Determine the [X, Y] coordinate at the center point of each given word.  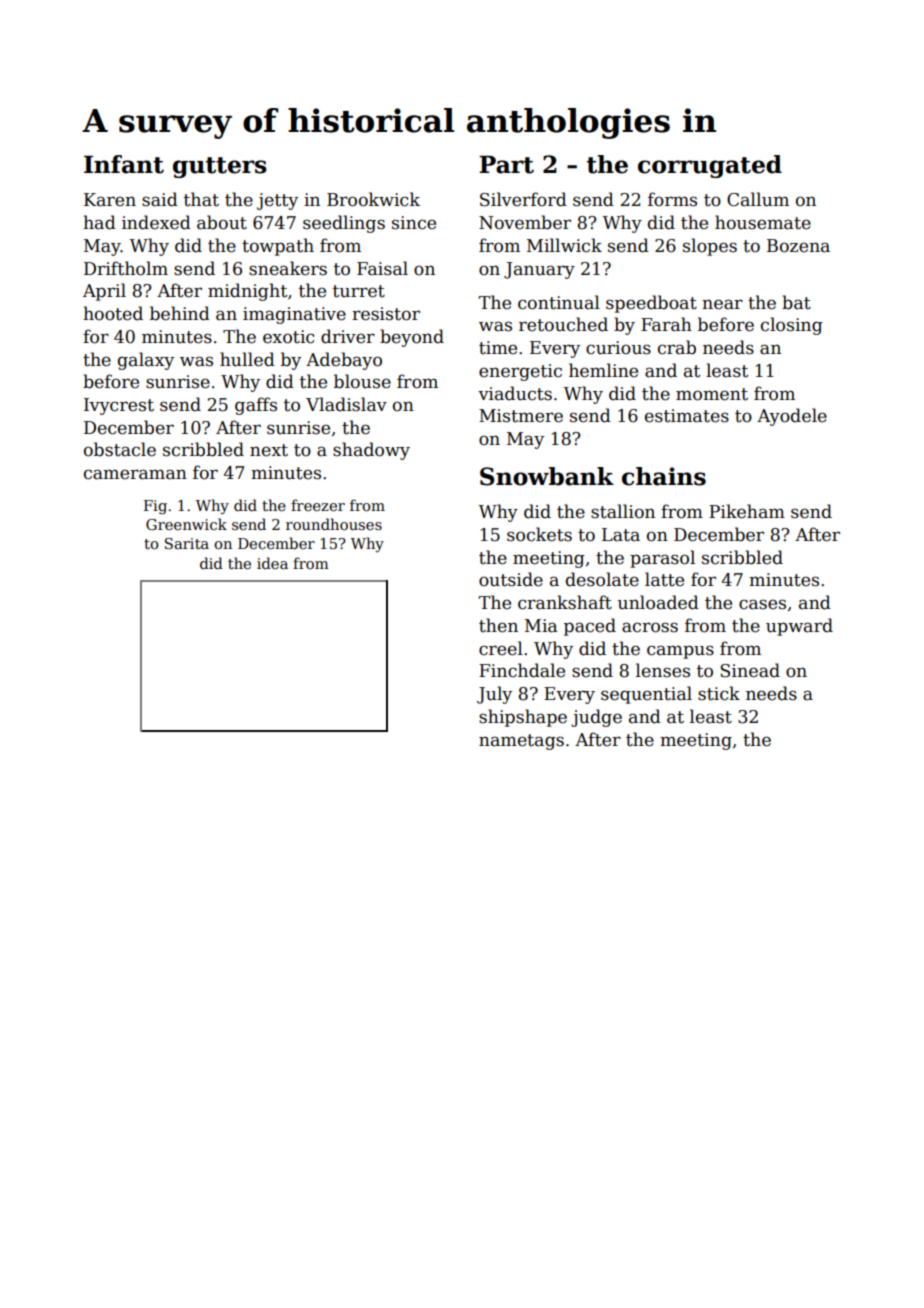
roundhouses [334, 524]
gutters [220, 167]
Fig [155, 507]
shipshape [523, 718]
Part [506, 165]
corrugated [710, 166]
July [494, 695]
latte [664, 579]
